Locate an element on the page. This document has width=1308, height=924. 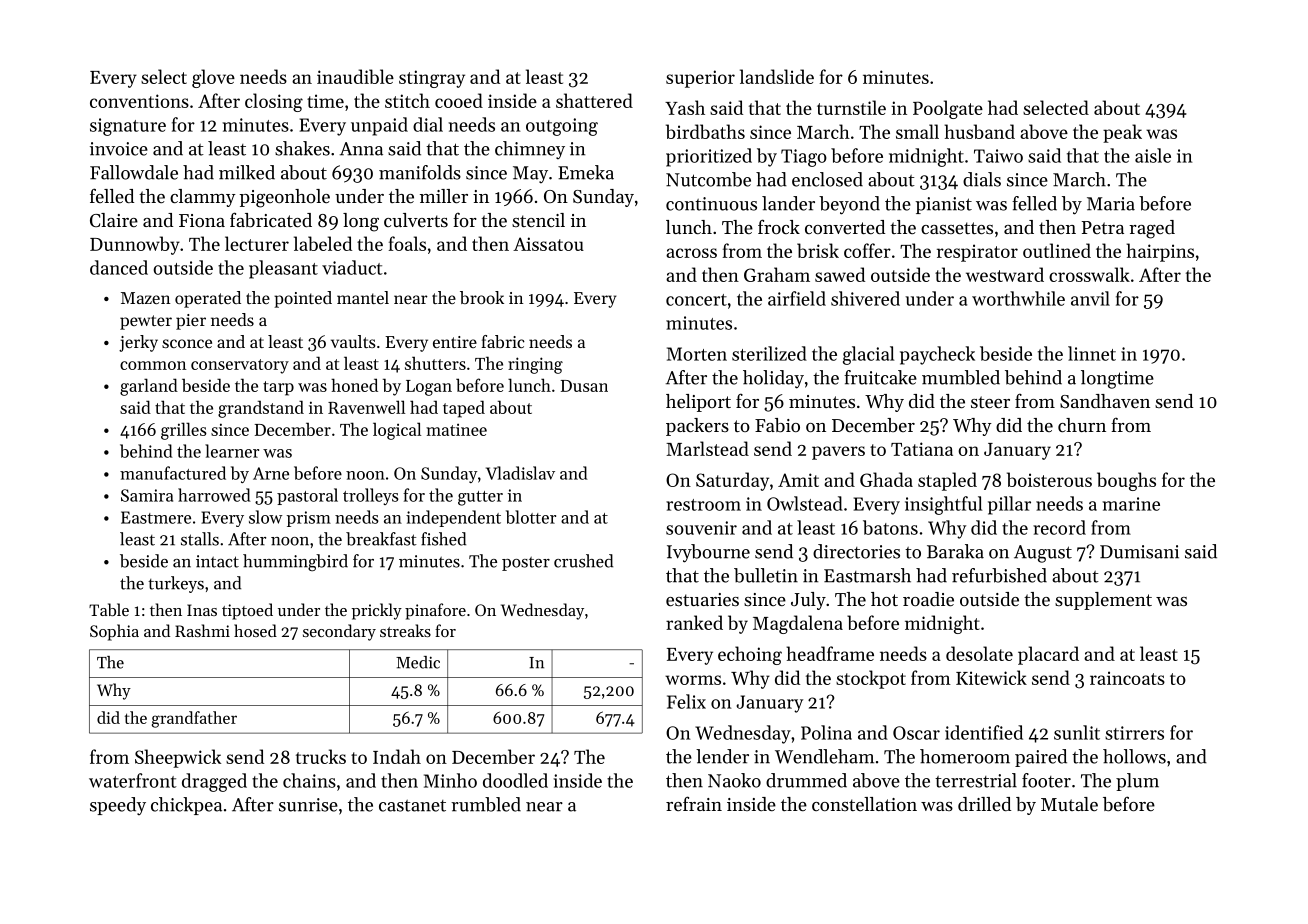
pigeonhole is located at coordinates (284, 198).
